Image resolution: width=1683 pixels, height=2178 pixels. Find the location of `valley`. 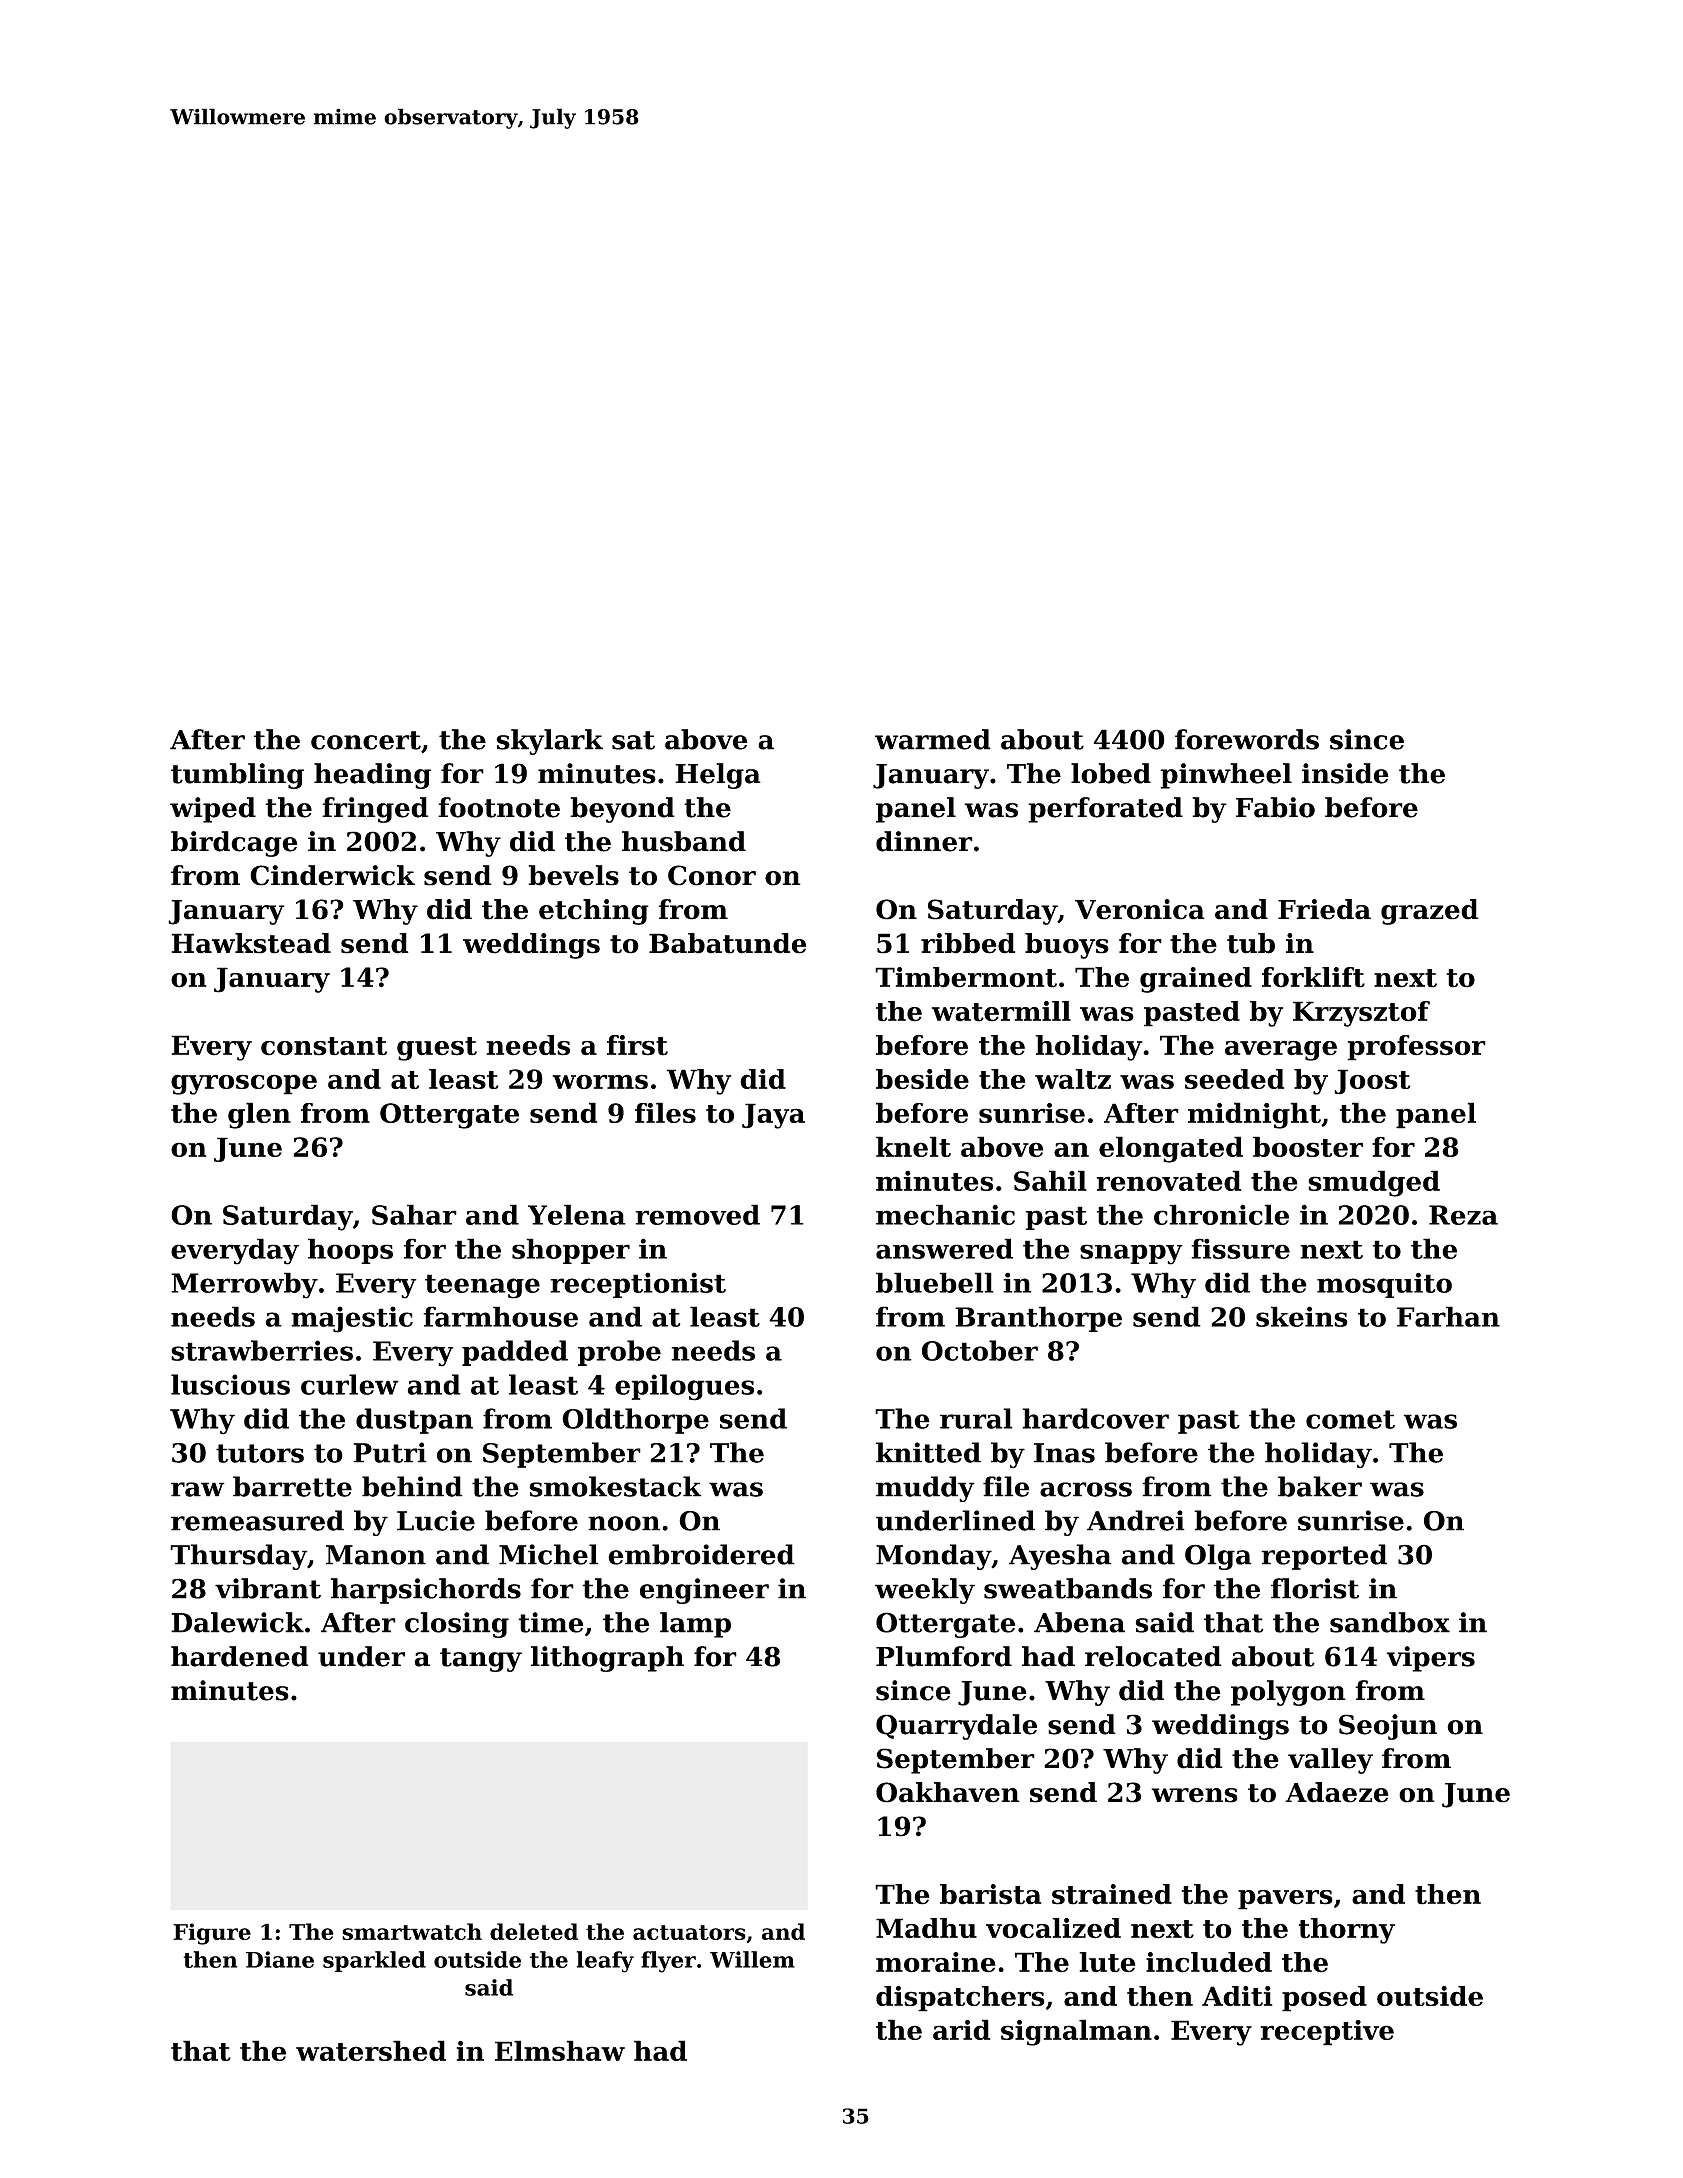

valley is located at coordinates (1330, 1761).
